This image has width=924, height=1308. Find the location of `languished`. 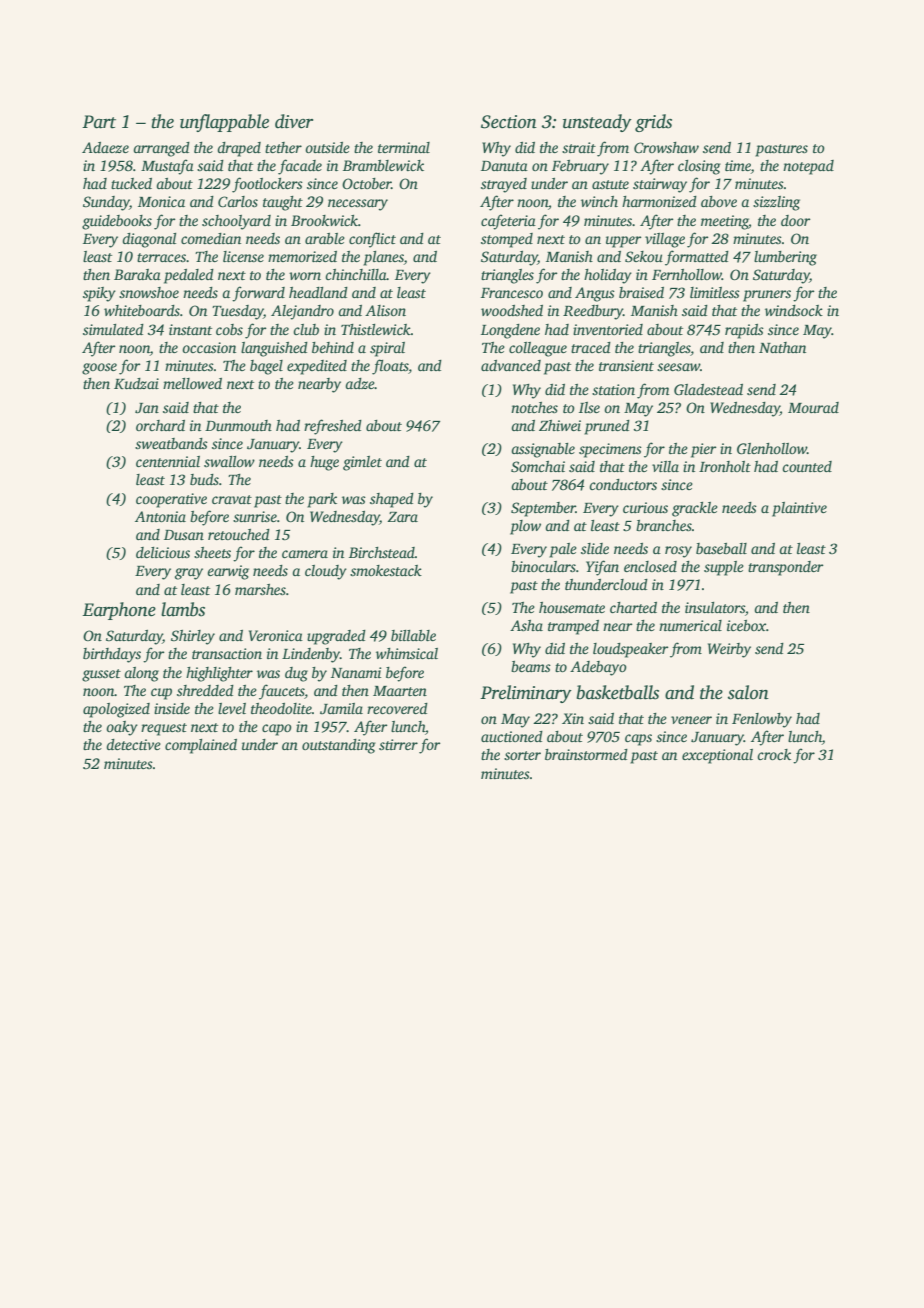

languished is located at coordinates (274, 349).
